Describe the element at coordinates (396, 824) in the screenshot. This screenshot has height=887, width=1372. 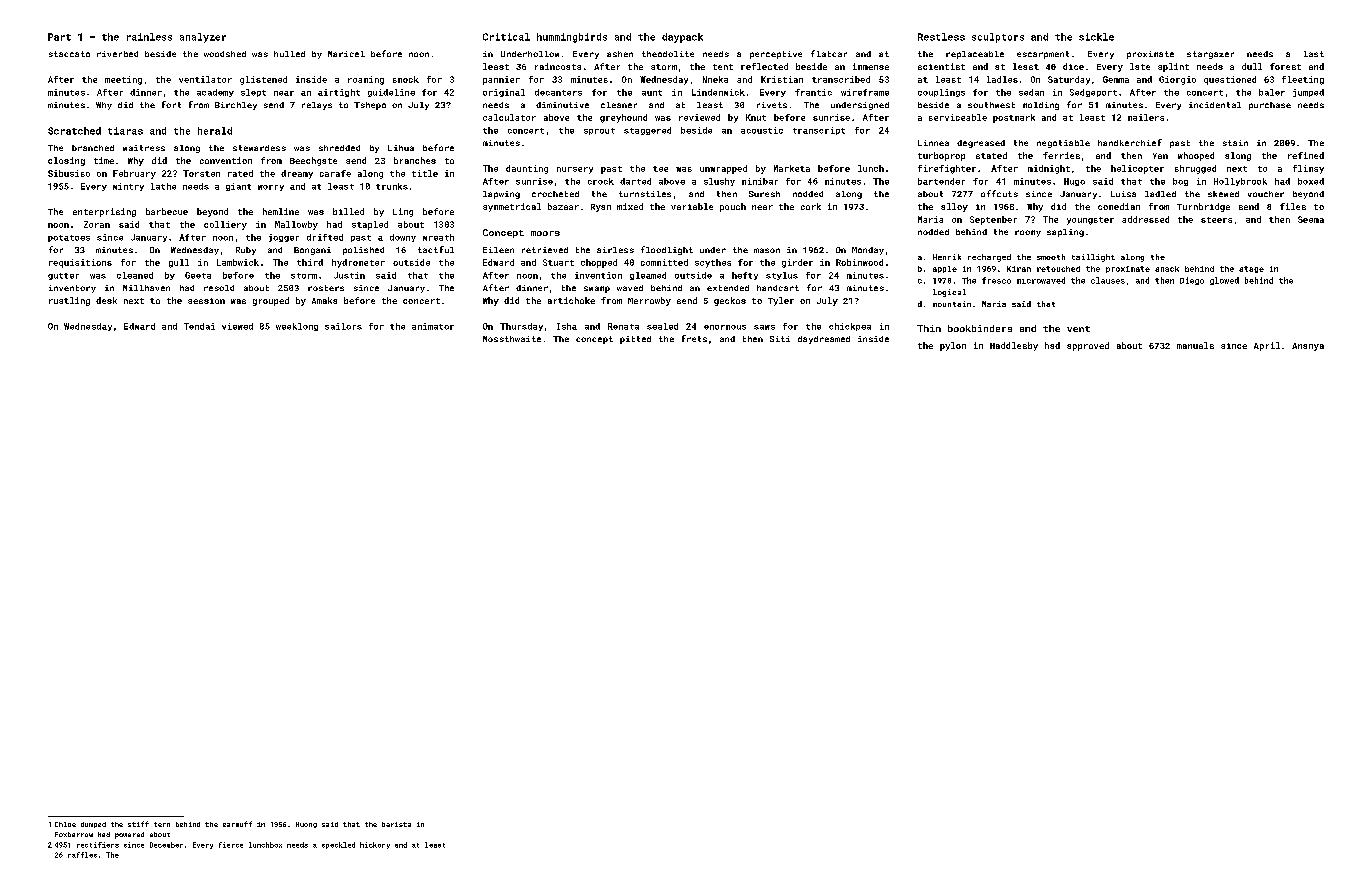
I see `barista` at that location.
